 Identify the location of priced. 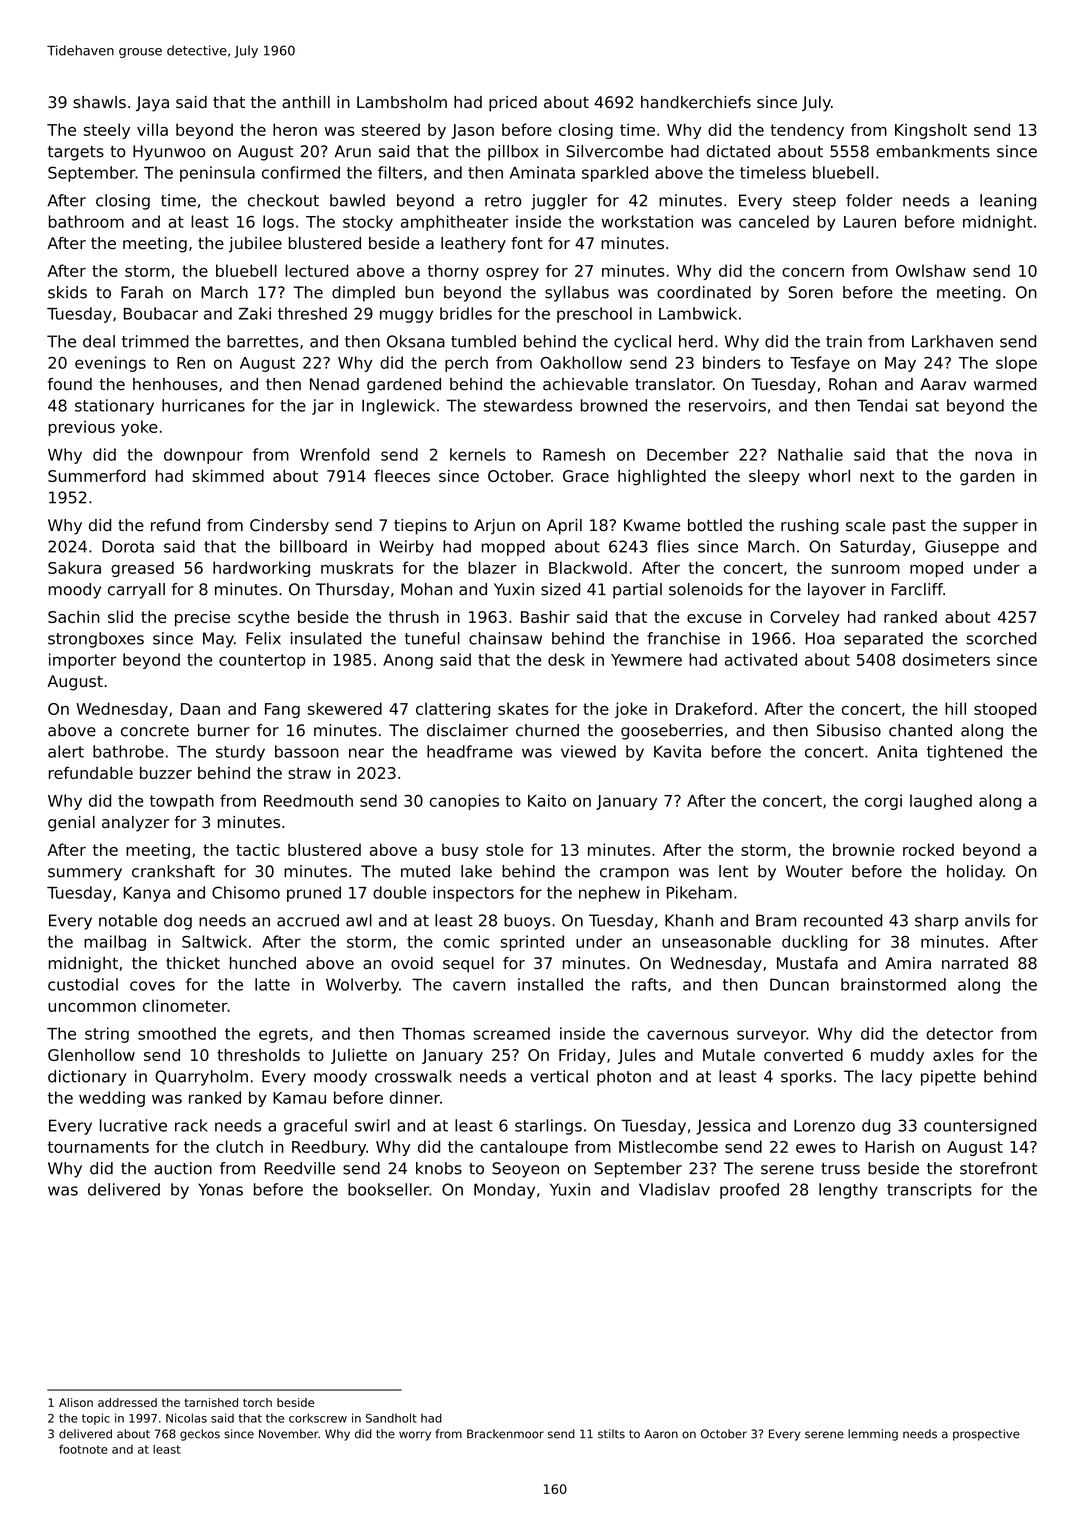
(513, 104).
